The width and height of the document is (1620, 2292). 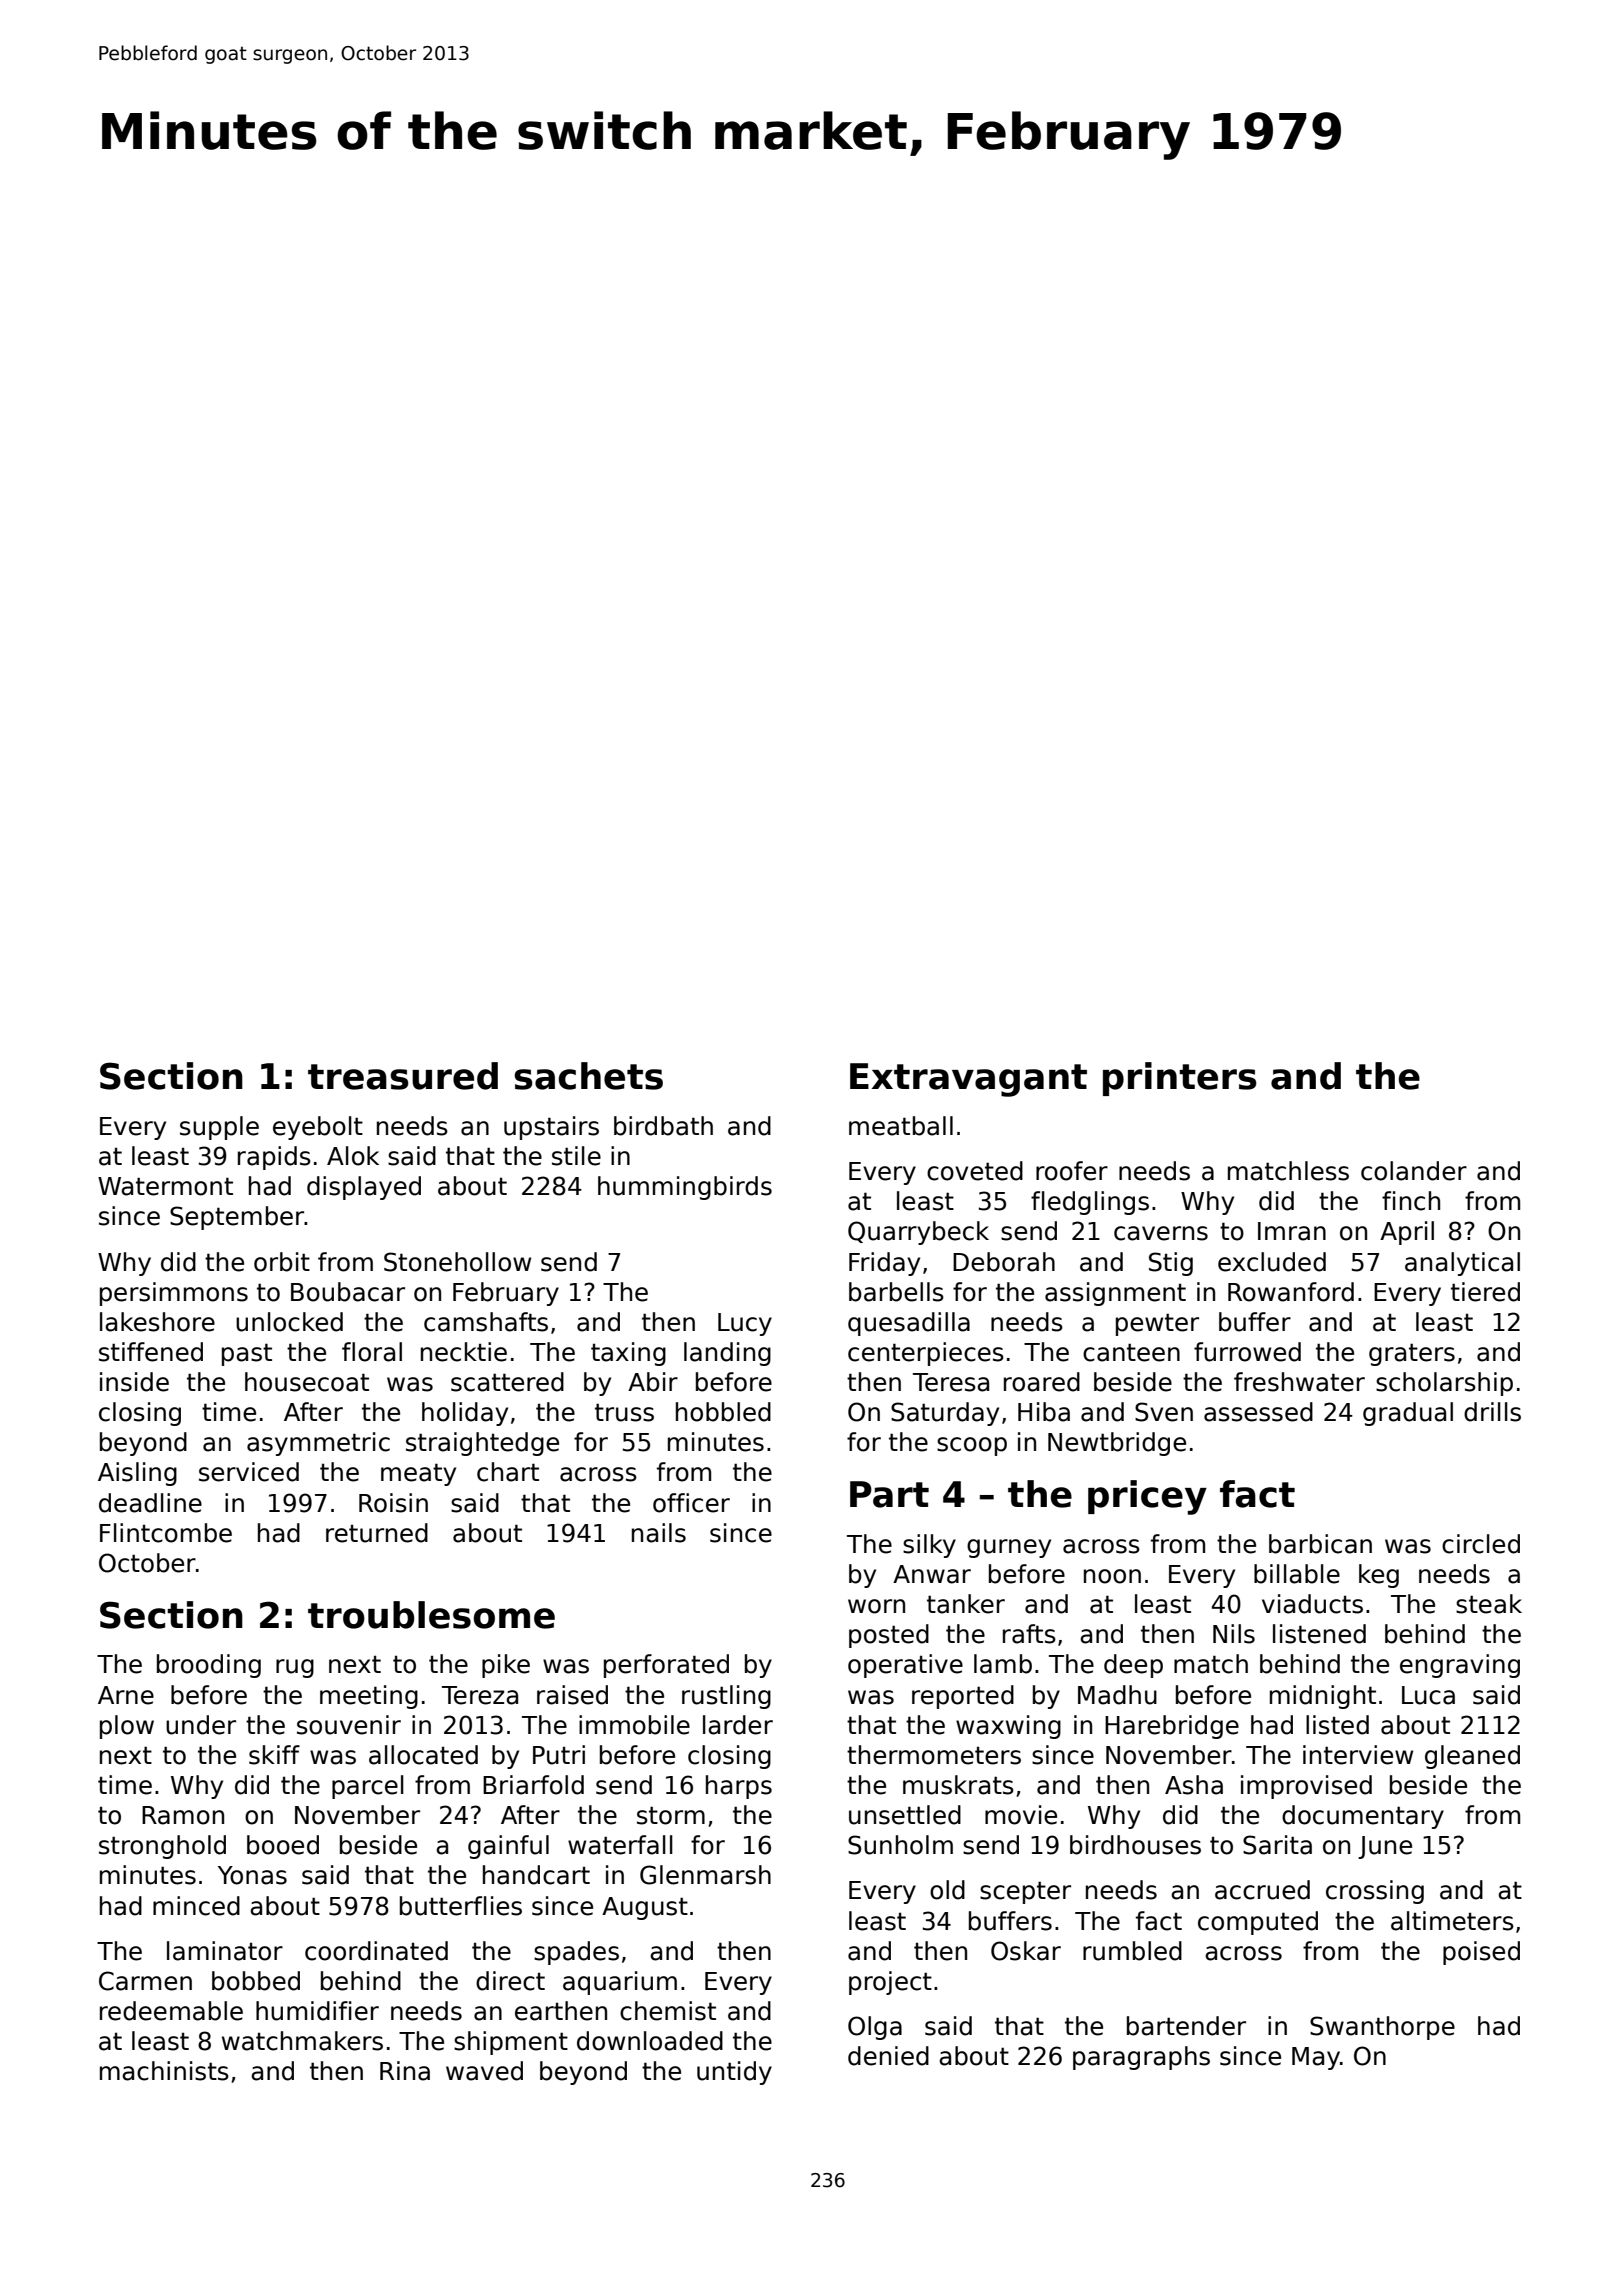 What do you see at coordinates (164, 2071) in the document?
I see `machinists` at bounding box center [164, 2071].
